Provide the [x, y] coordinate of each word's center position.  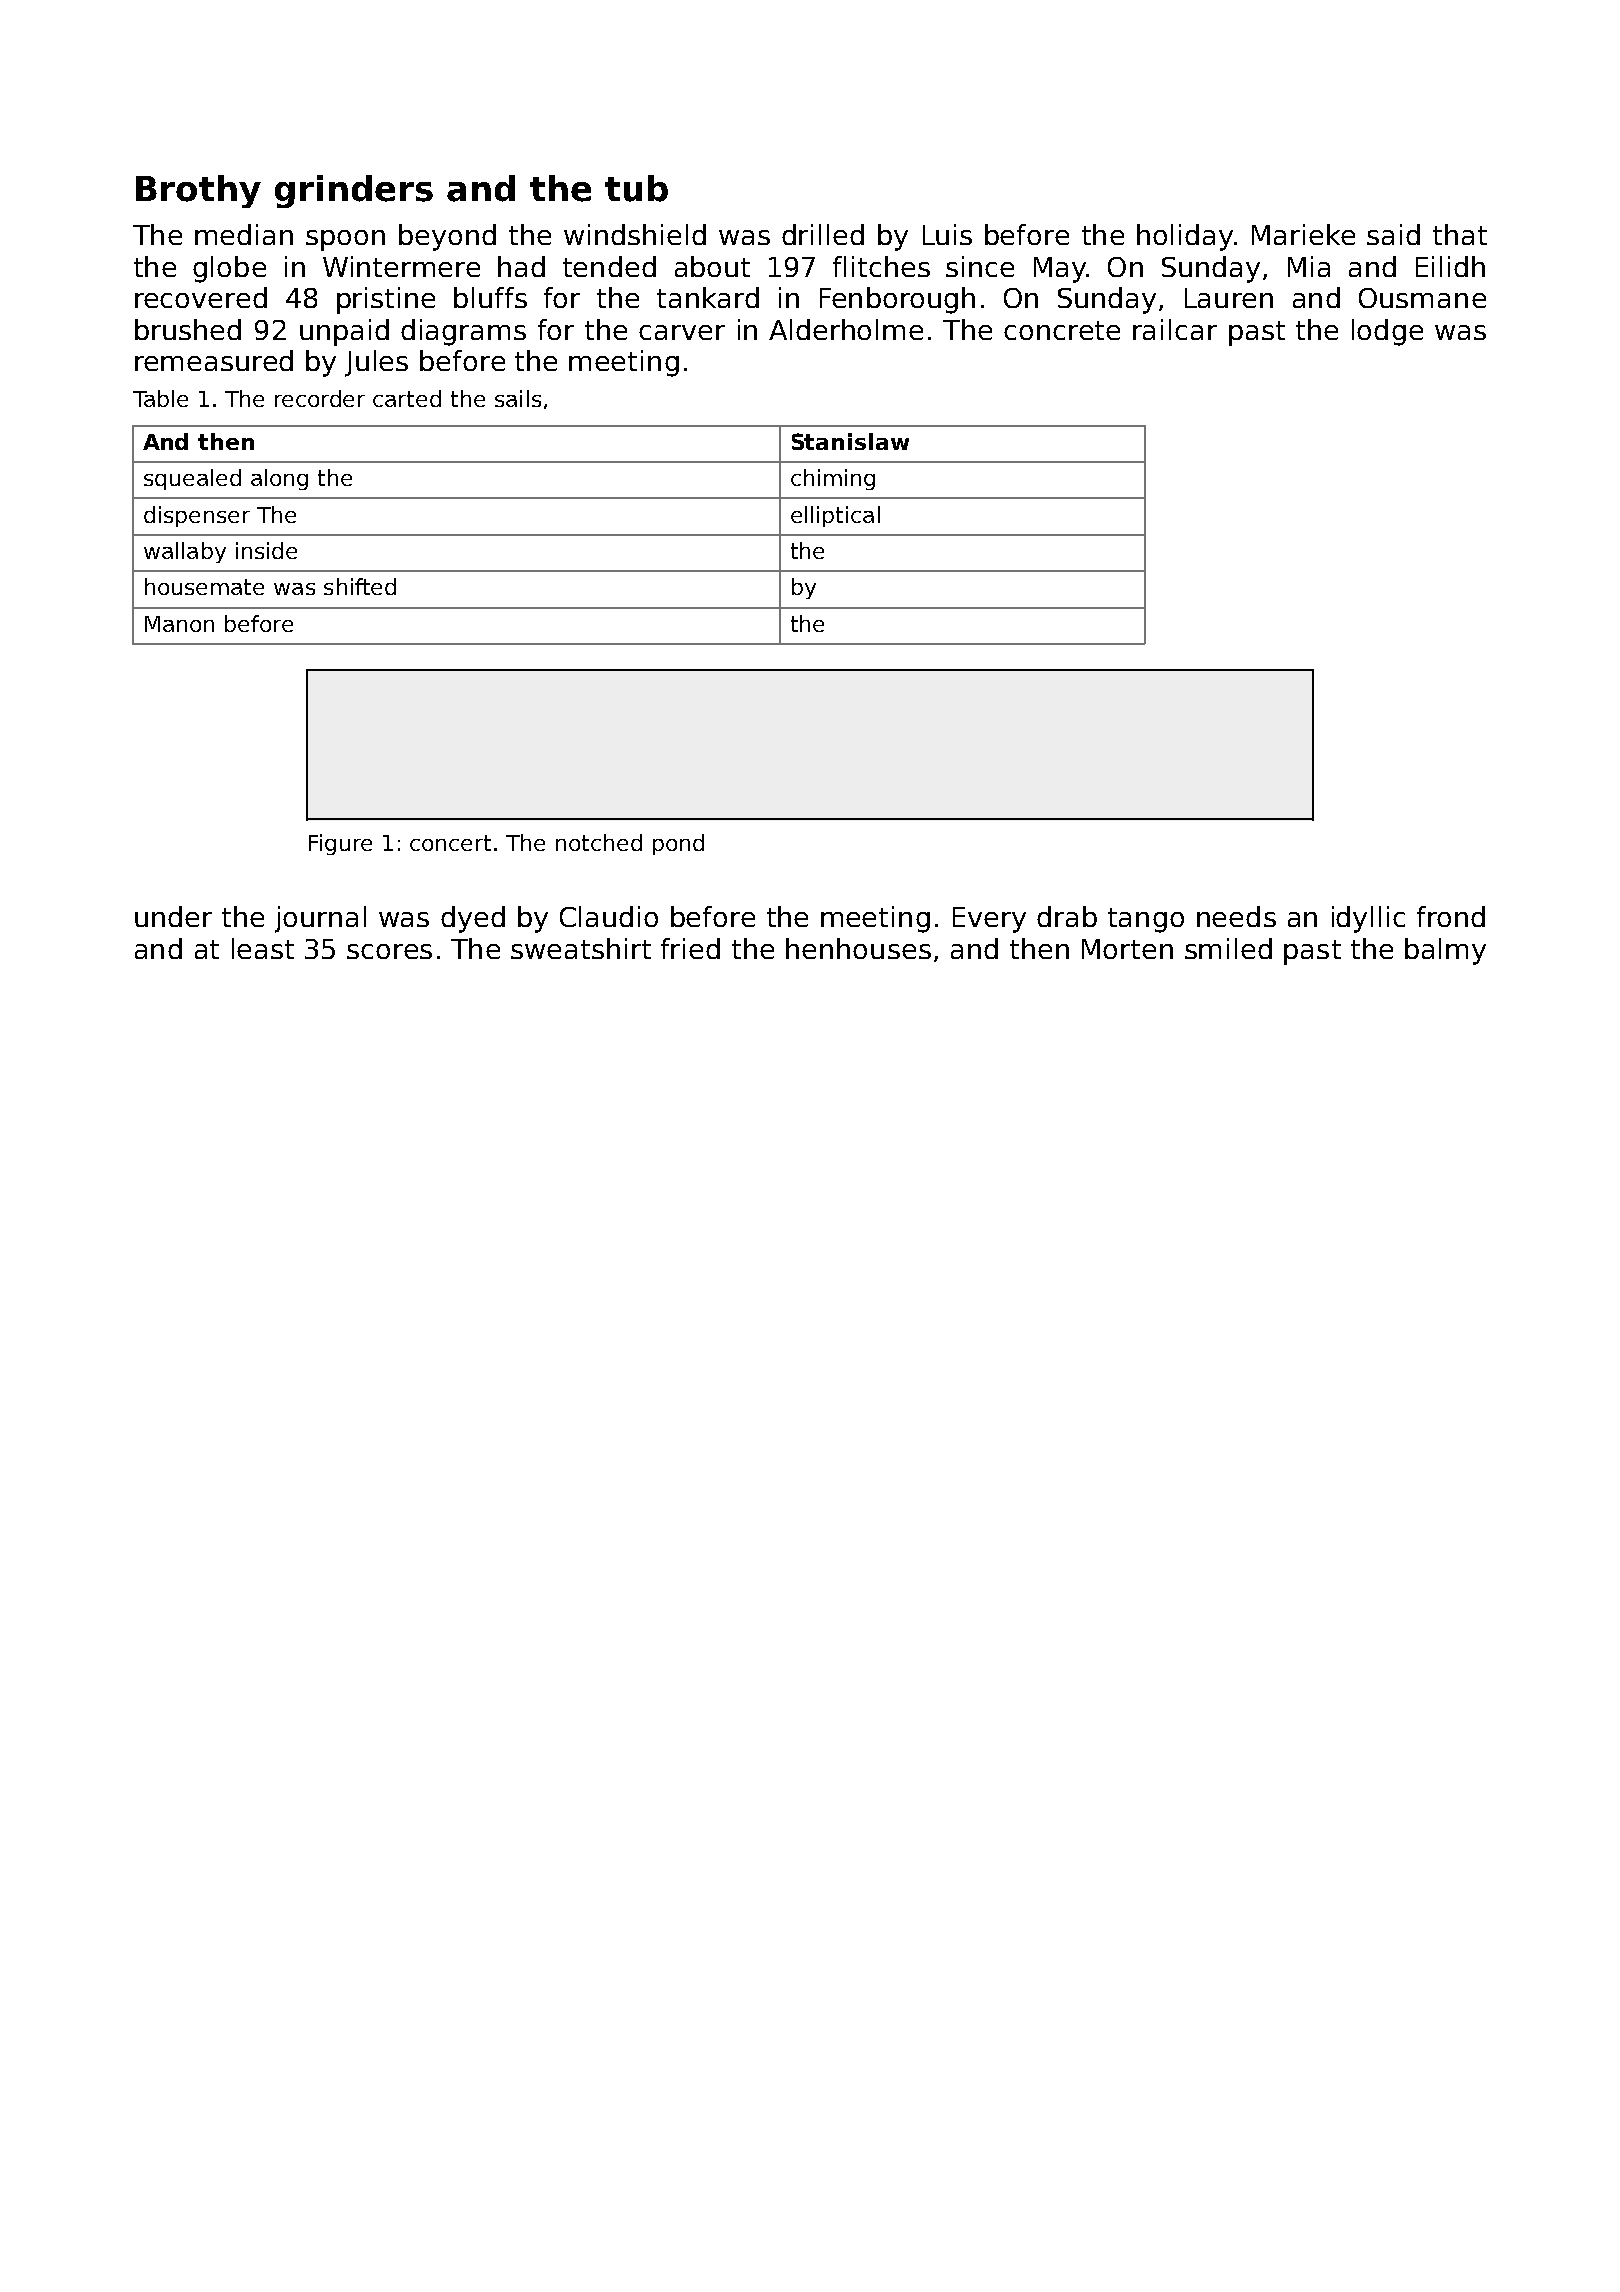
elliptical [835, 516]
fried [690, 948]
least [263, 948]
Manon [179, 624]
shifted [360, 586]
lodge [1387, 332]
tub [636, 188]
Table [160, 398]
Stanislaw [850, 441]
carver [682, 332]
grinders [354, 191]
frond [1451, 916]
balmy [1445, 951]
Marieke [1303, 234]
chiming [833, 479]
